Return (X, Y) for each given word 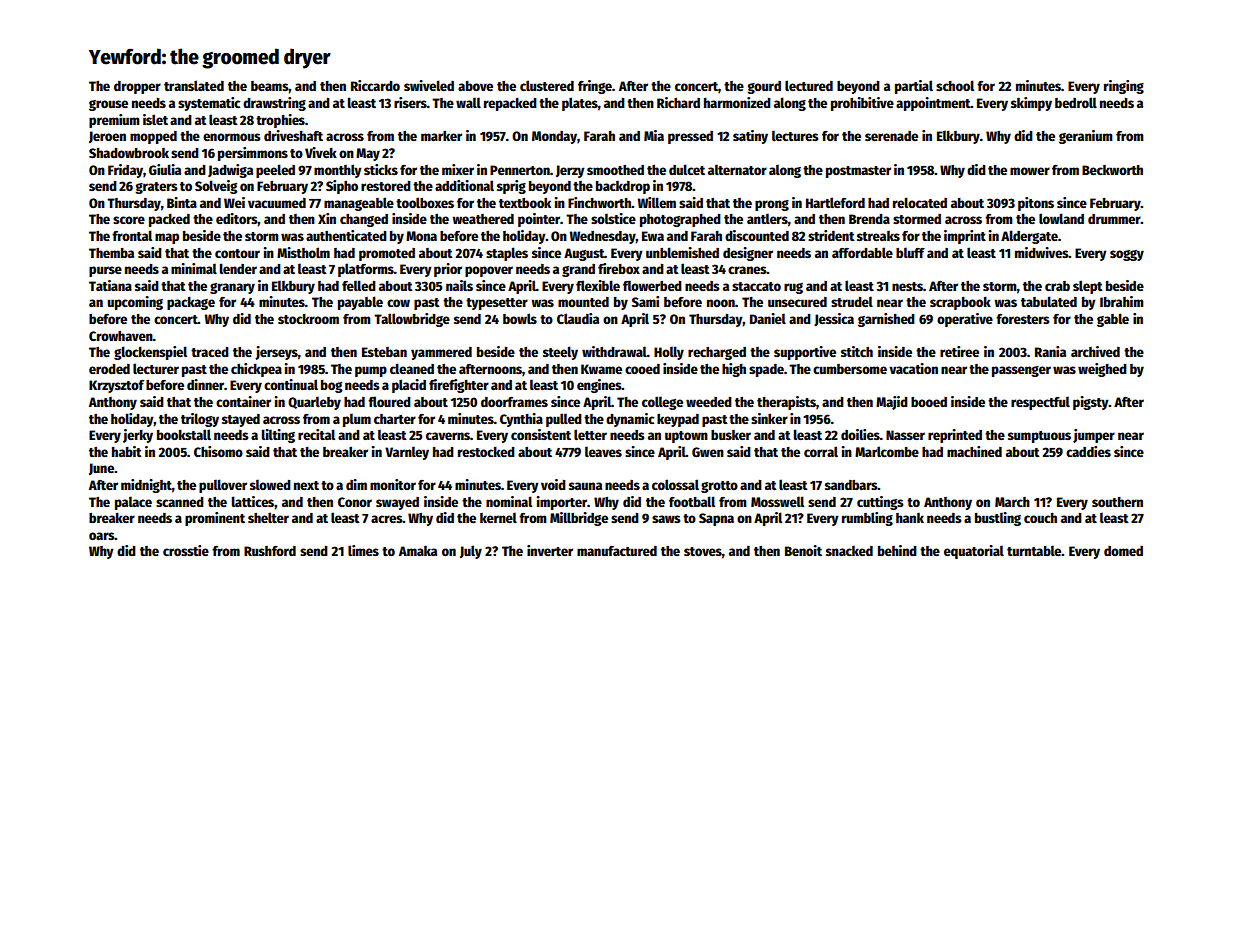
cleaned (412, 368)
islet (155, 119)
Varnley (407, 453)
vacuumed (277, 203)
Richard (678, 102)
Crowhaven (121, 336)
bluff (910, 252)
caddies (1088, 451)
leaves (603, 451)
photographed (680, 220)
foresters (1023, 319)
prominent (215, 519)
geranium (1086, 137)
